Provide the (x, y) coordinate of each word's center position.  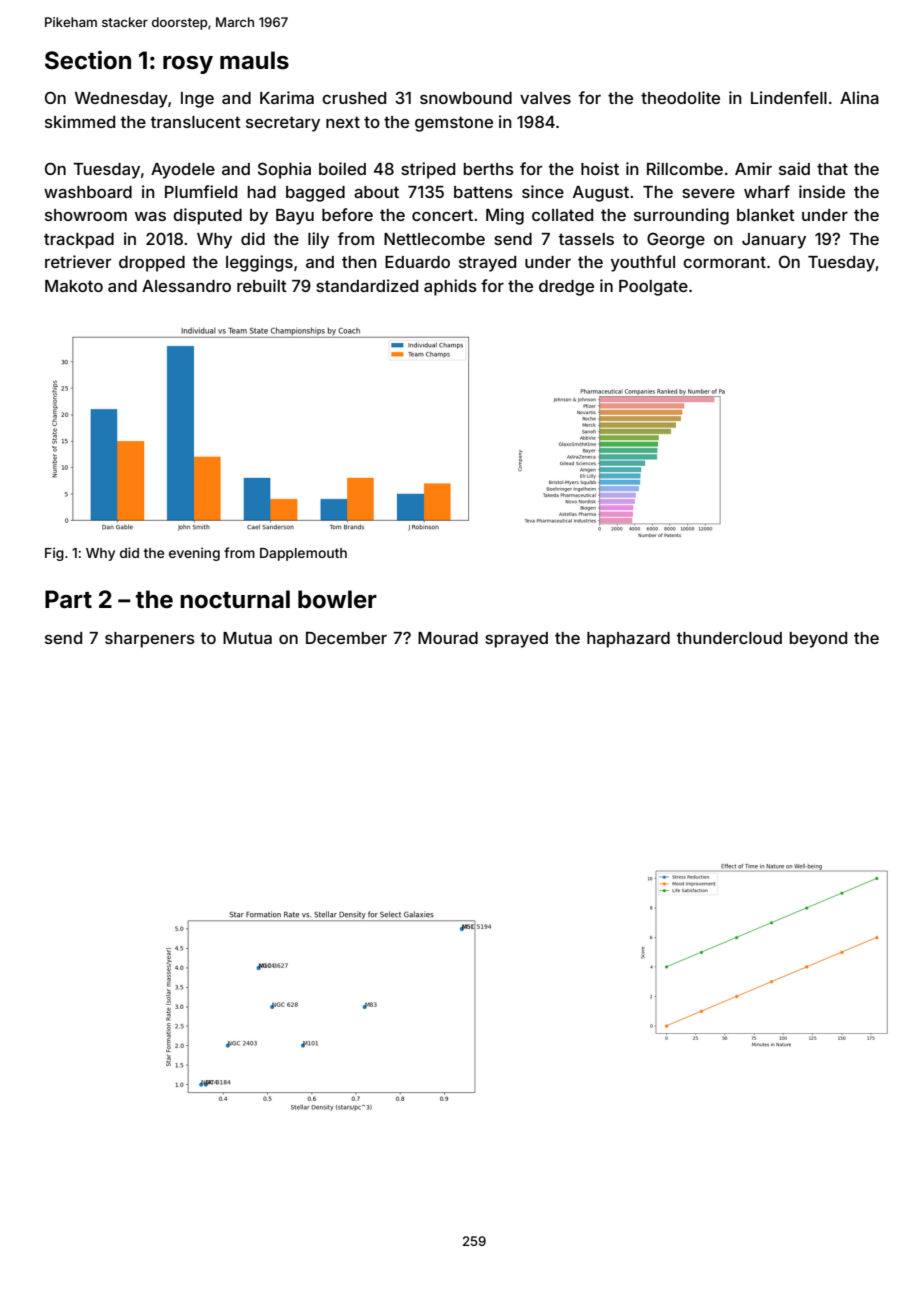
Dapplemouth (303, 554)
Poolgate (653, 288)
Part (68, 599)
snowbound (466, 98)
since (543, 191)
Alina (859, 97)
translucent (195, 122)
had (262, 192)
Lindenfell (789, 97)
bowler (337, 599)
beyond (818, 640)
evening (194, 554)
